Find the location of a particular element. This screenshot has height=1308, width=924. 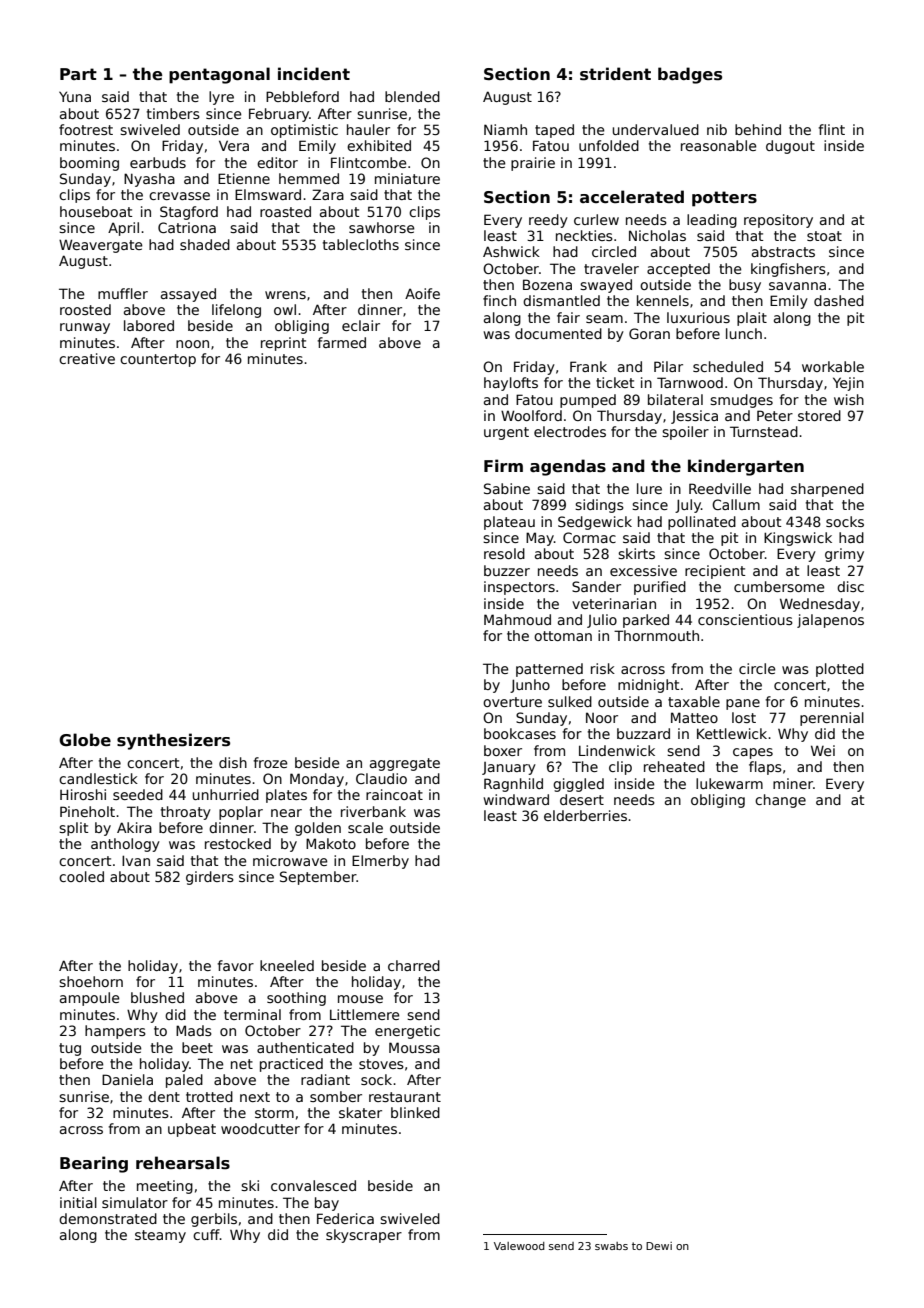

Elmerby is located at coordinates (380, 862).
